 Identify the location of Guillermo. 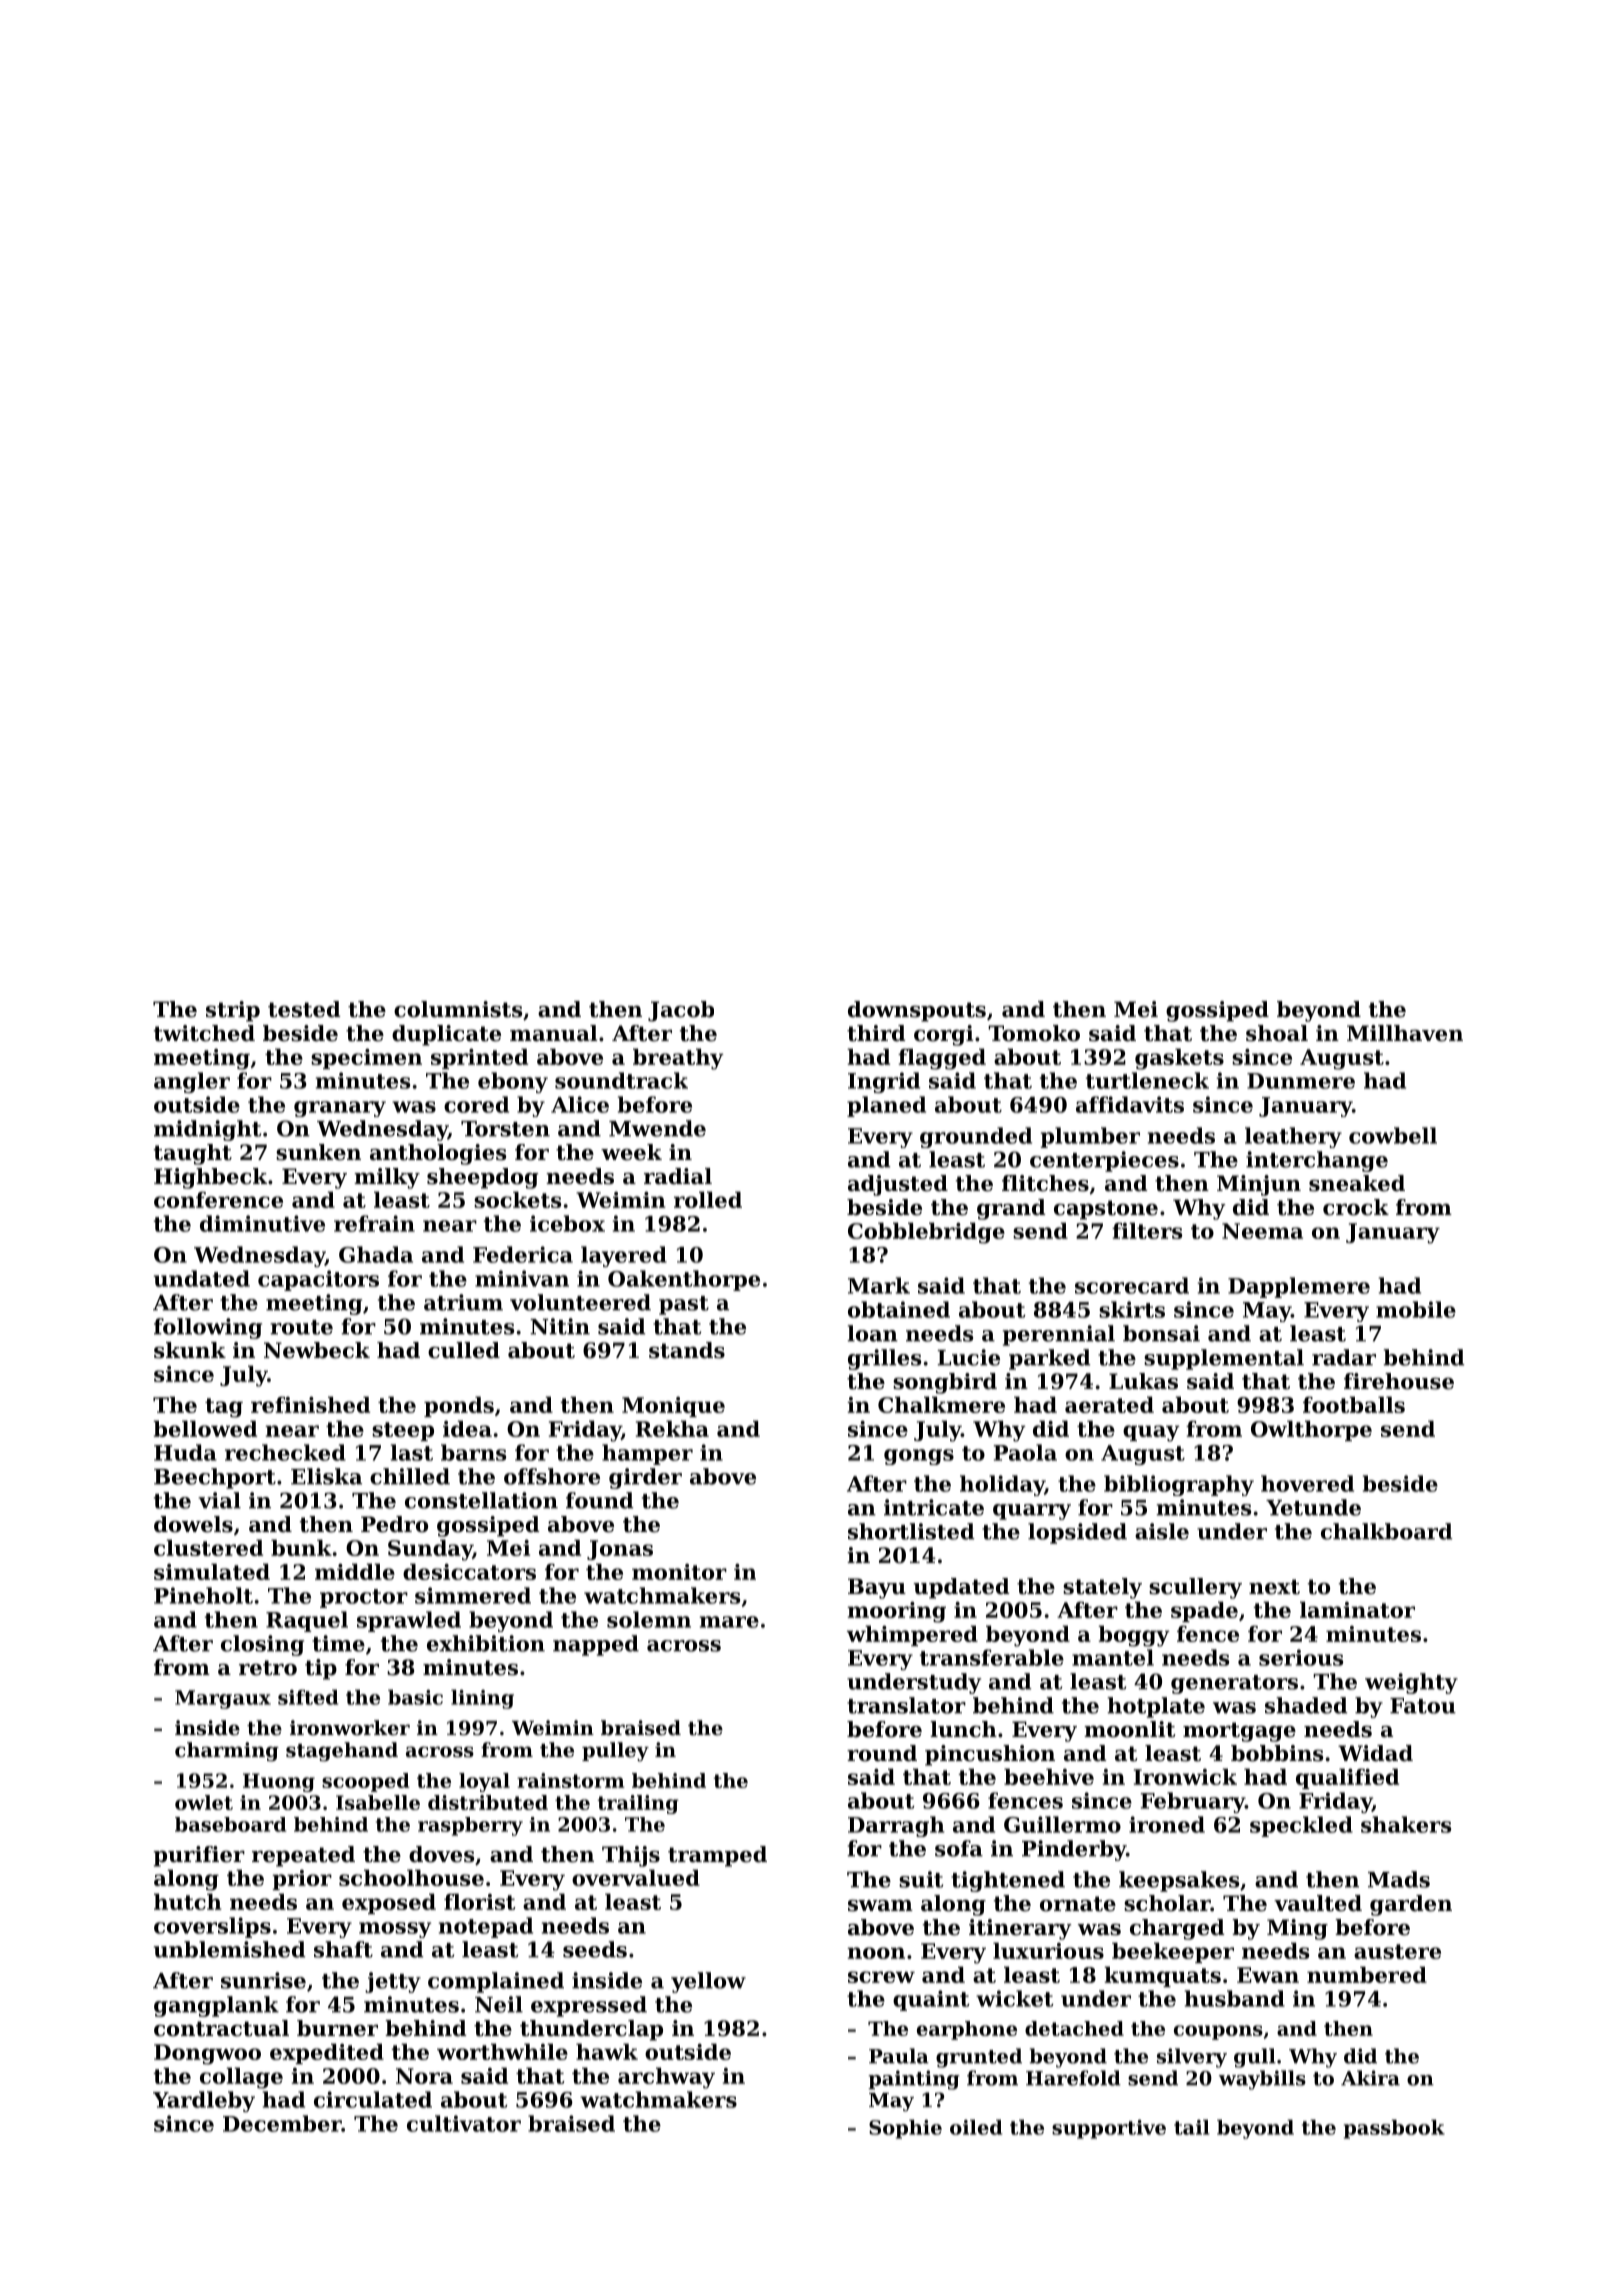
(1062, 1824).
